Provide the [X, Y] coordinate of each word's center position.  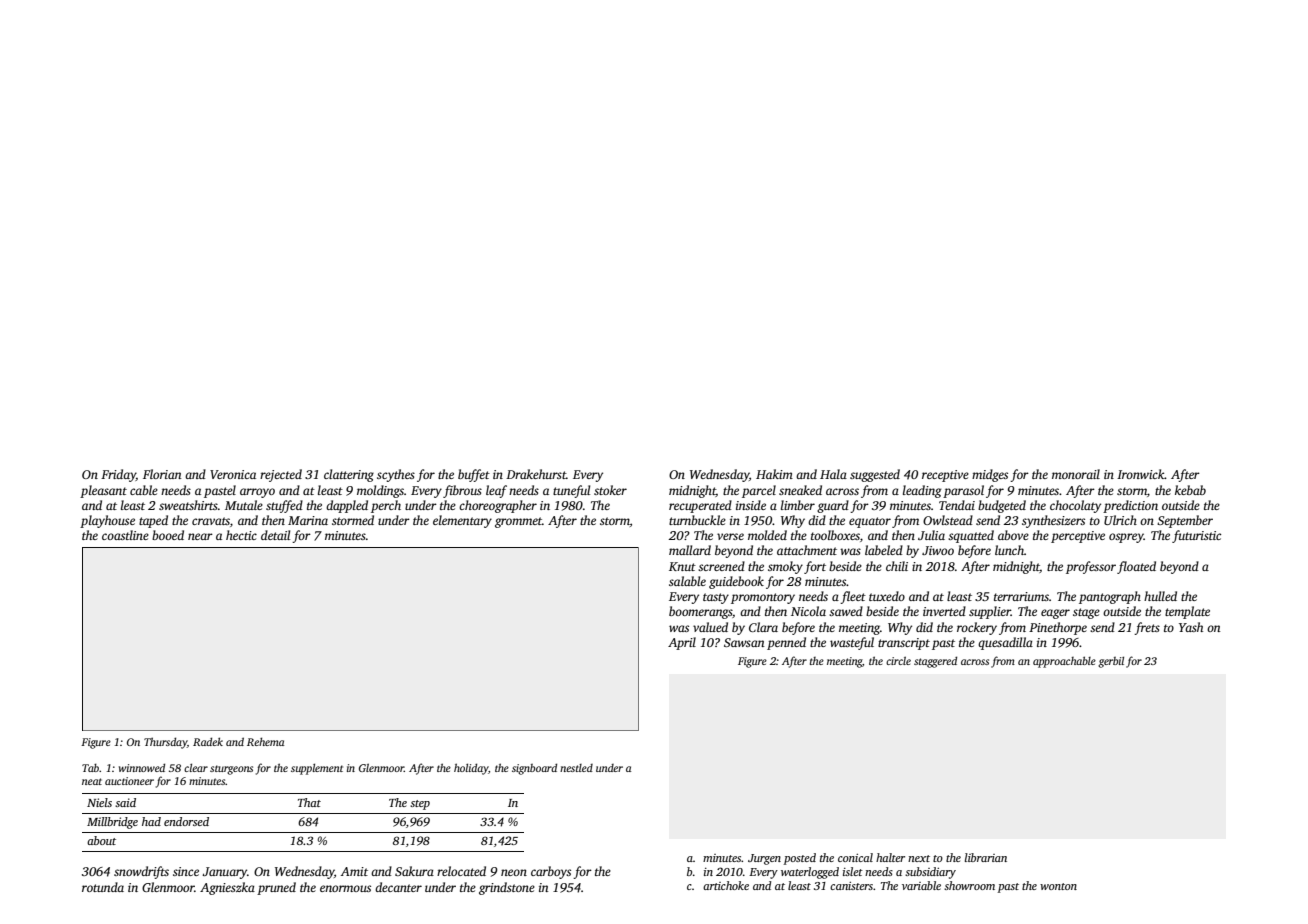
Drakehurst [536, 474]
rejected [281, 475]
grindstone [507, 888]
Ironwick [1141, 474]
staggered [935, 662]
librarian [986, 857]
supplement [317, 769]
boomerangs [700, 612]
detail [275, 535]
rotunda [103, 887]
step [420, 805]
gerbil [1111, 662]
